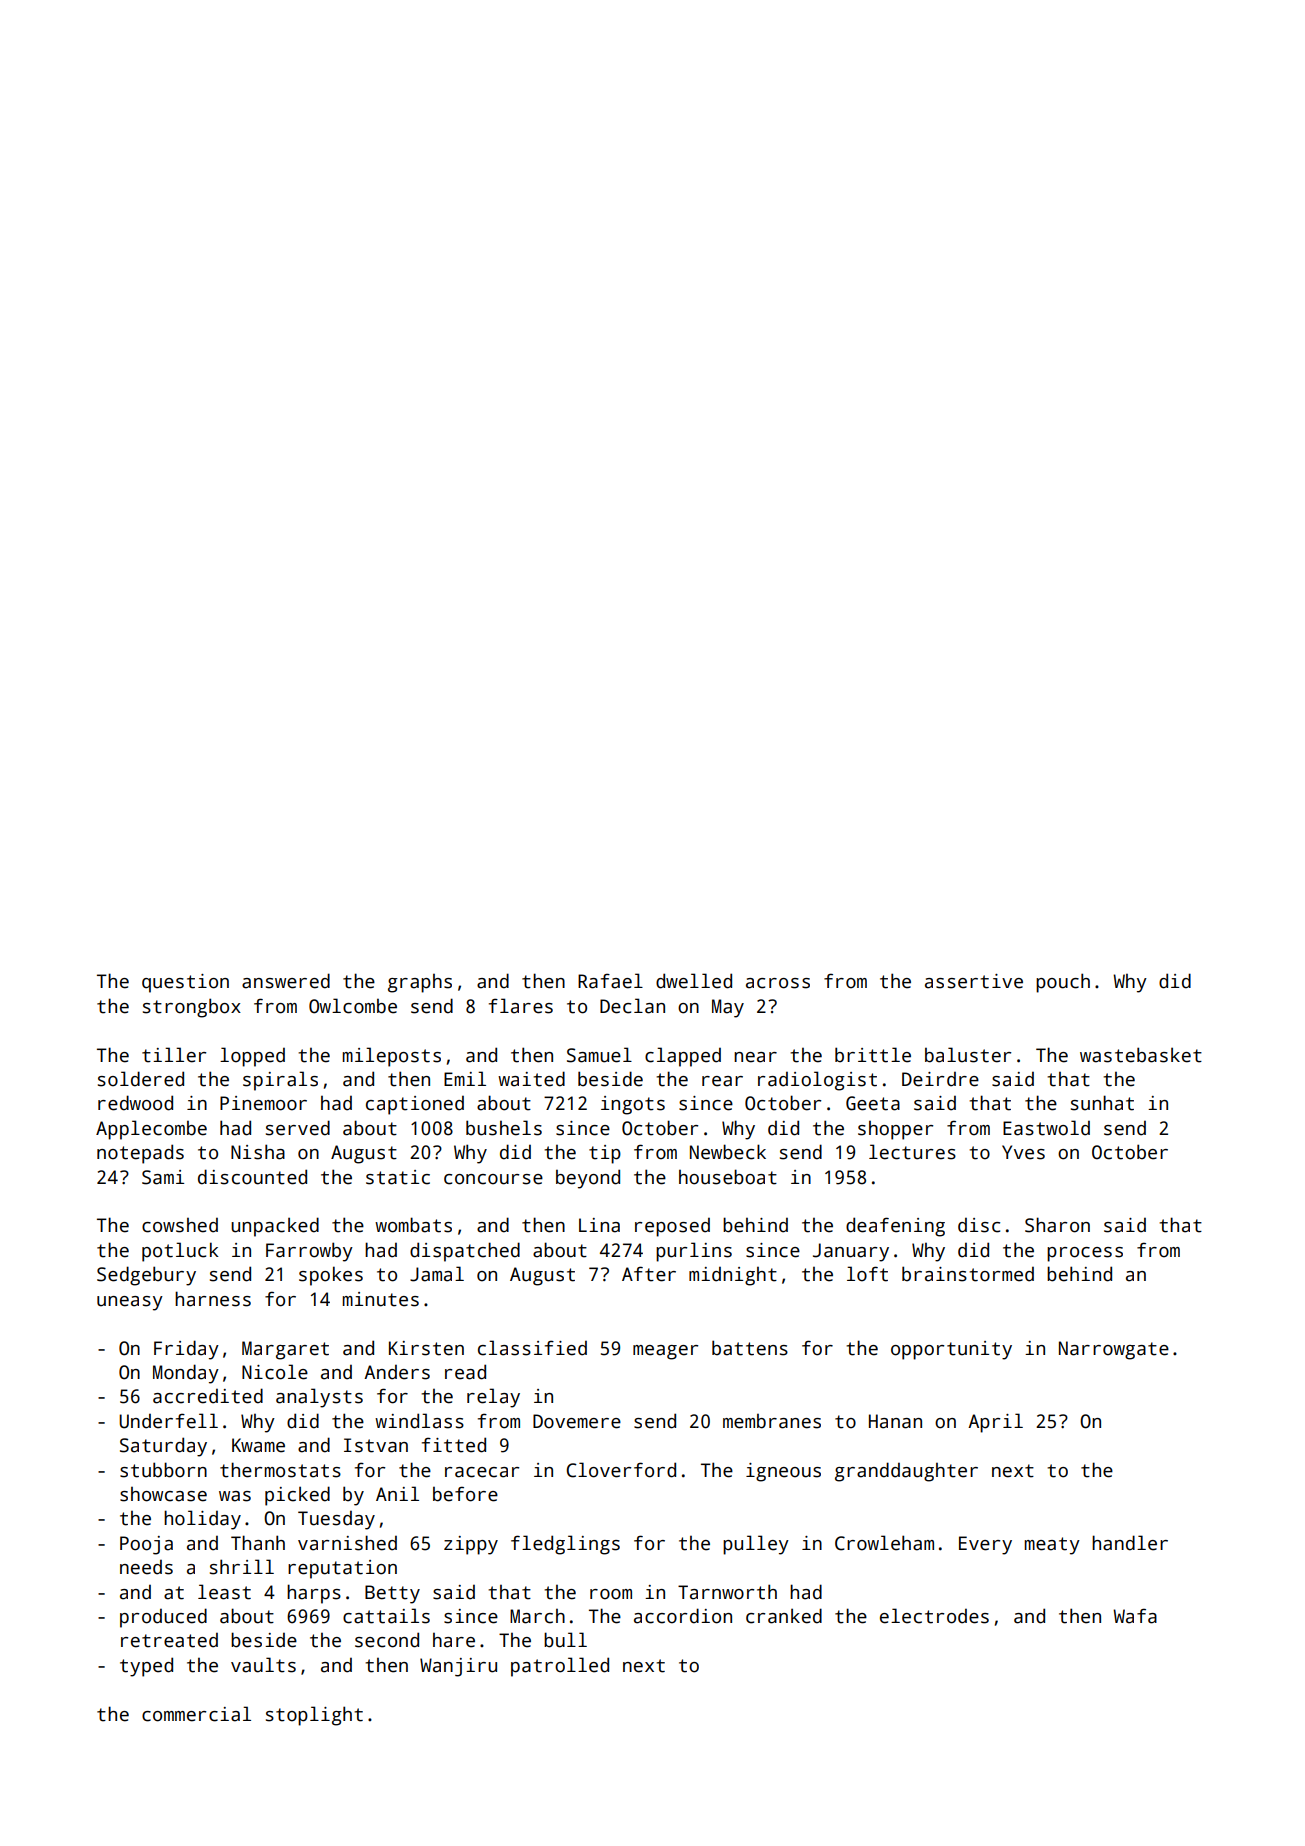 The height and width of the screenshot is (1846, 1305). I want to click on question, so click(185, 983).
